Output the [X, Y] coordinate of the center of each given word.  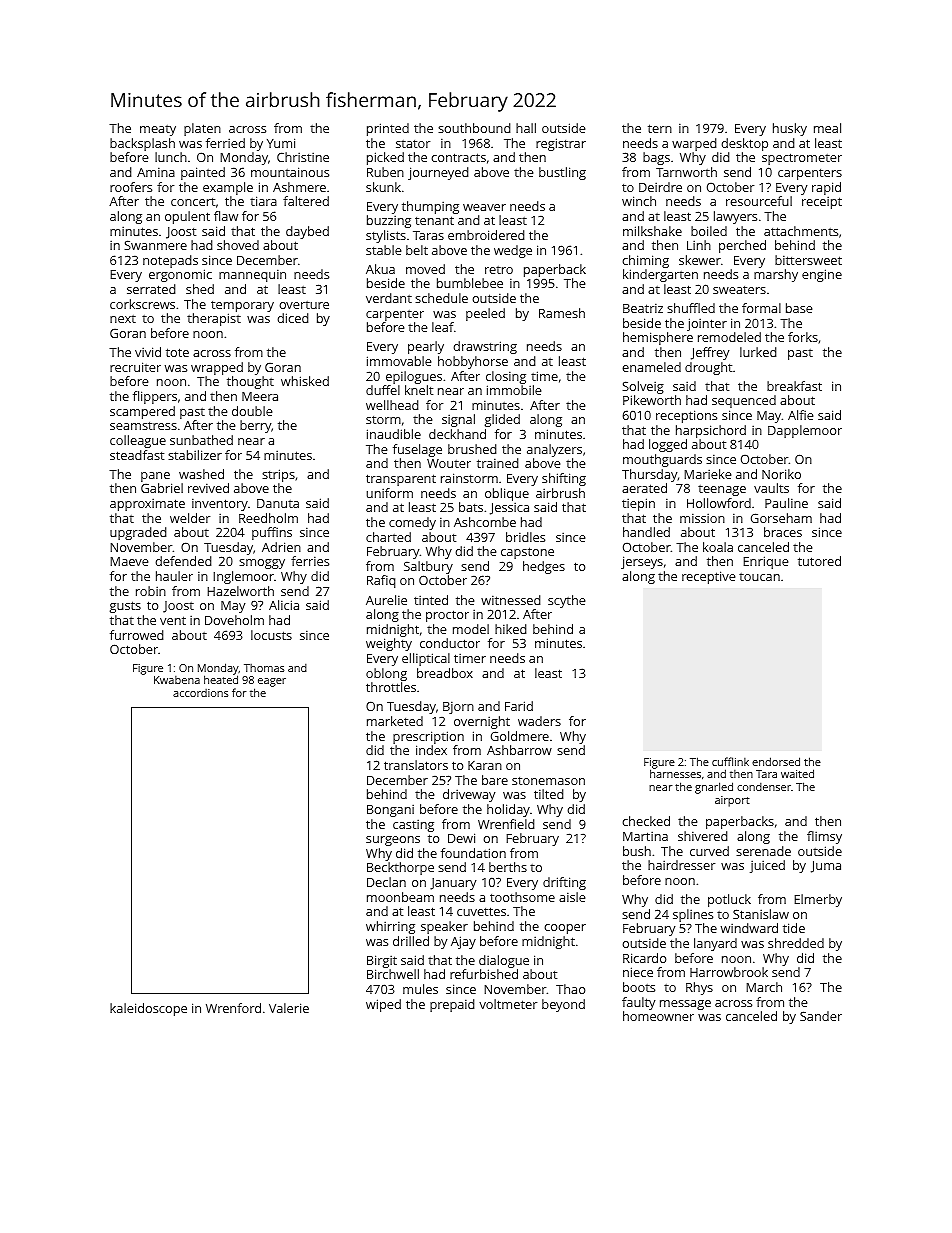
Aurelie [386, 600]
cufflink [730, 761]
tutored [819, 561]
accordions [200, 693]
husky [790, 129]
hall [526, 128]
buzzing [389, 221]
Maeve [129, 561]
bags [656, 158]
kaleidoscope [148, 1009]
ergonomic [180, 275]
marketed [395, 721]
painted [203, 173]
